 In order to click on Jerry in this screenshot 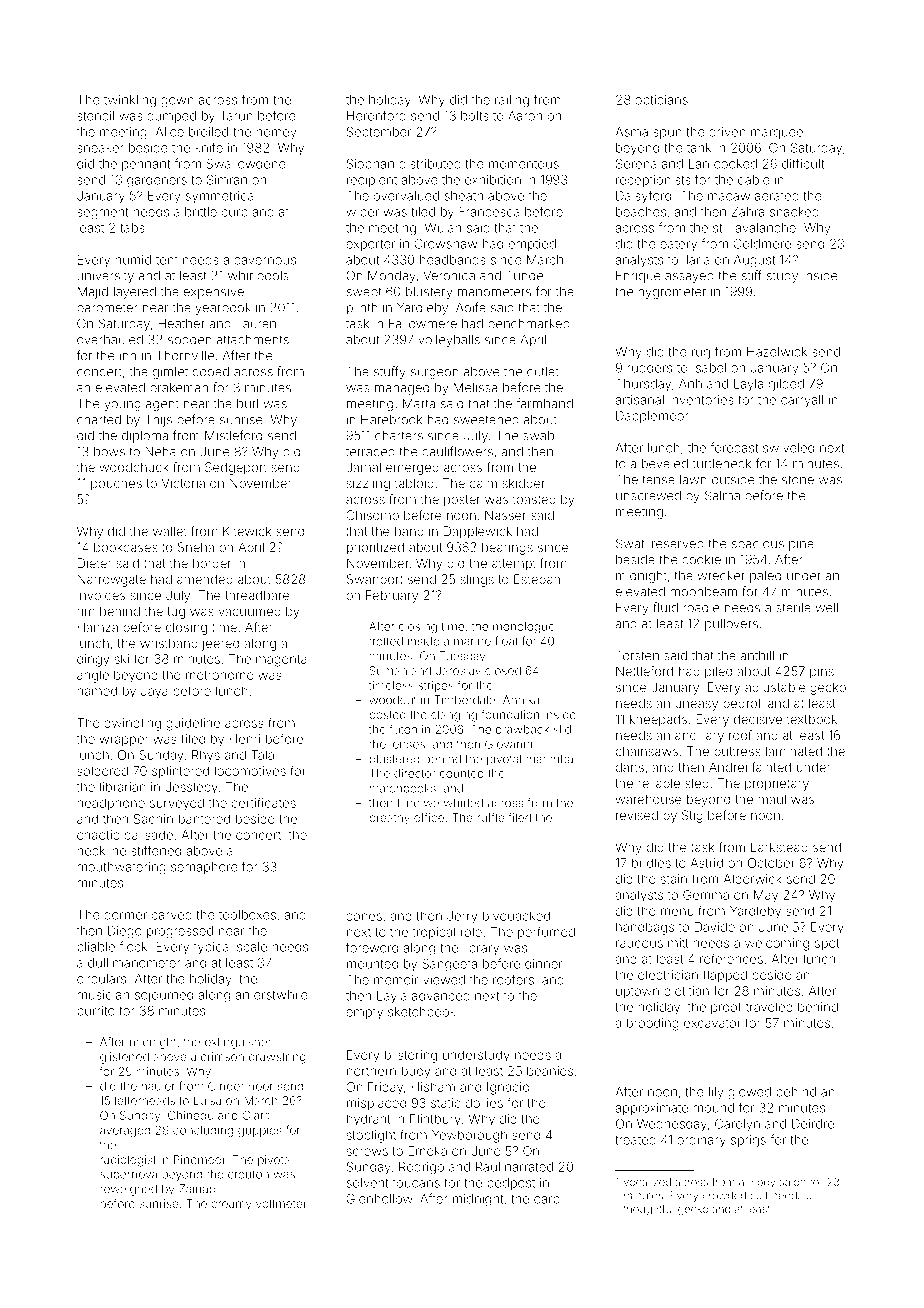, I will do `click(462, 917)`.
